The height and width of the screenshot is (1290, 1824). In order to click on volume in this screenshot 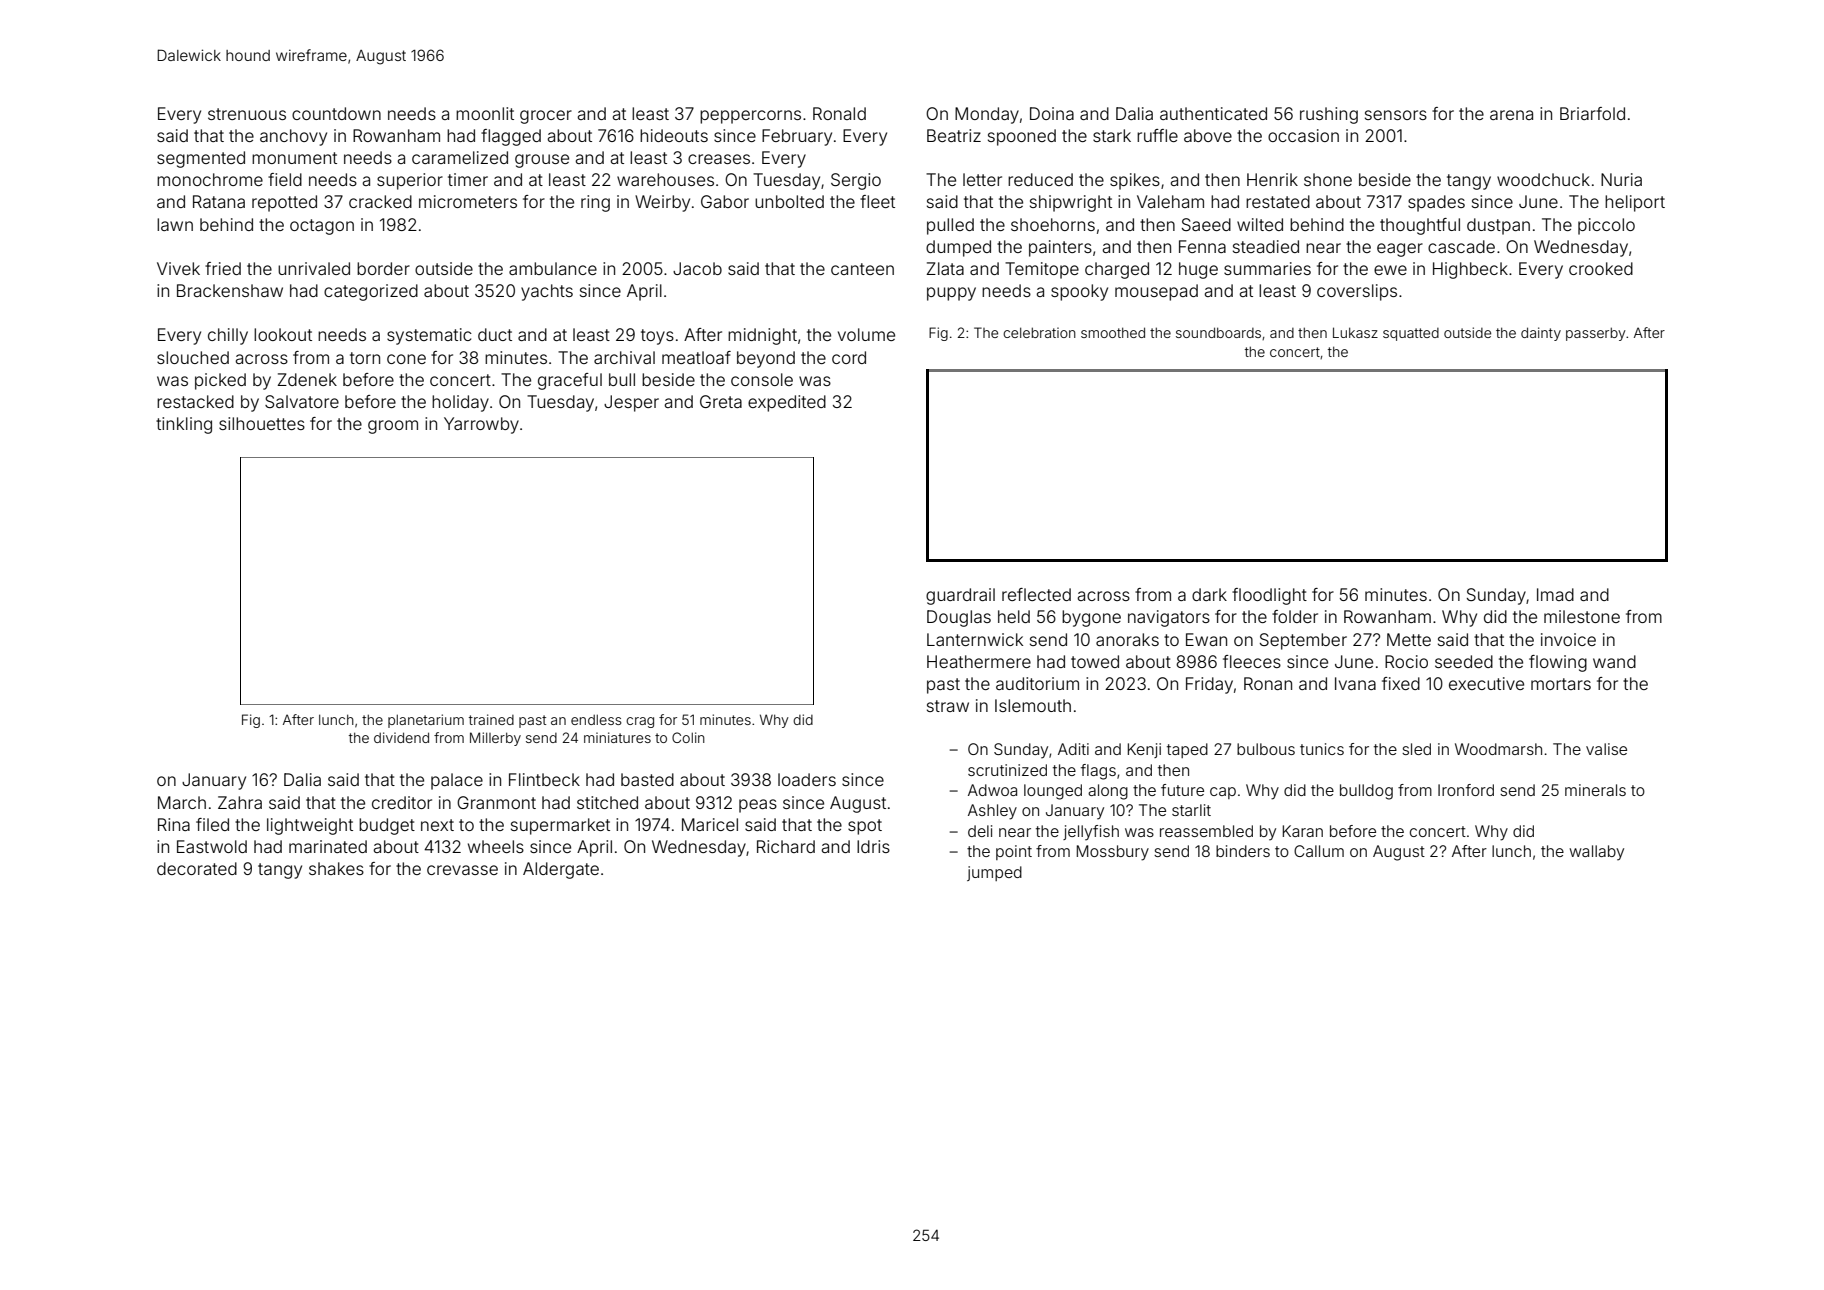, I will do `click(866, 334)`.
